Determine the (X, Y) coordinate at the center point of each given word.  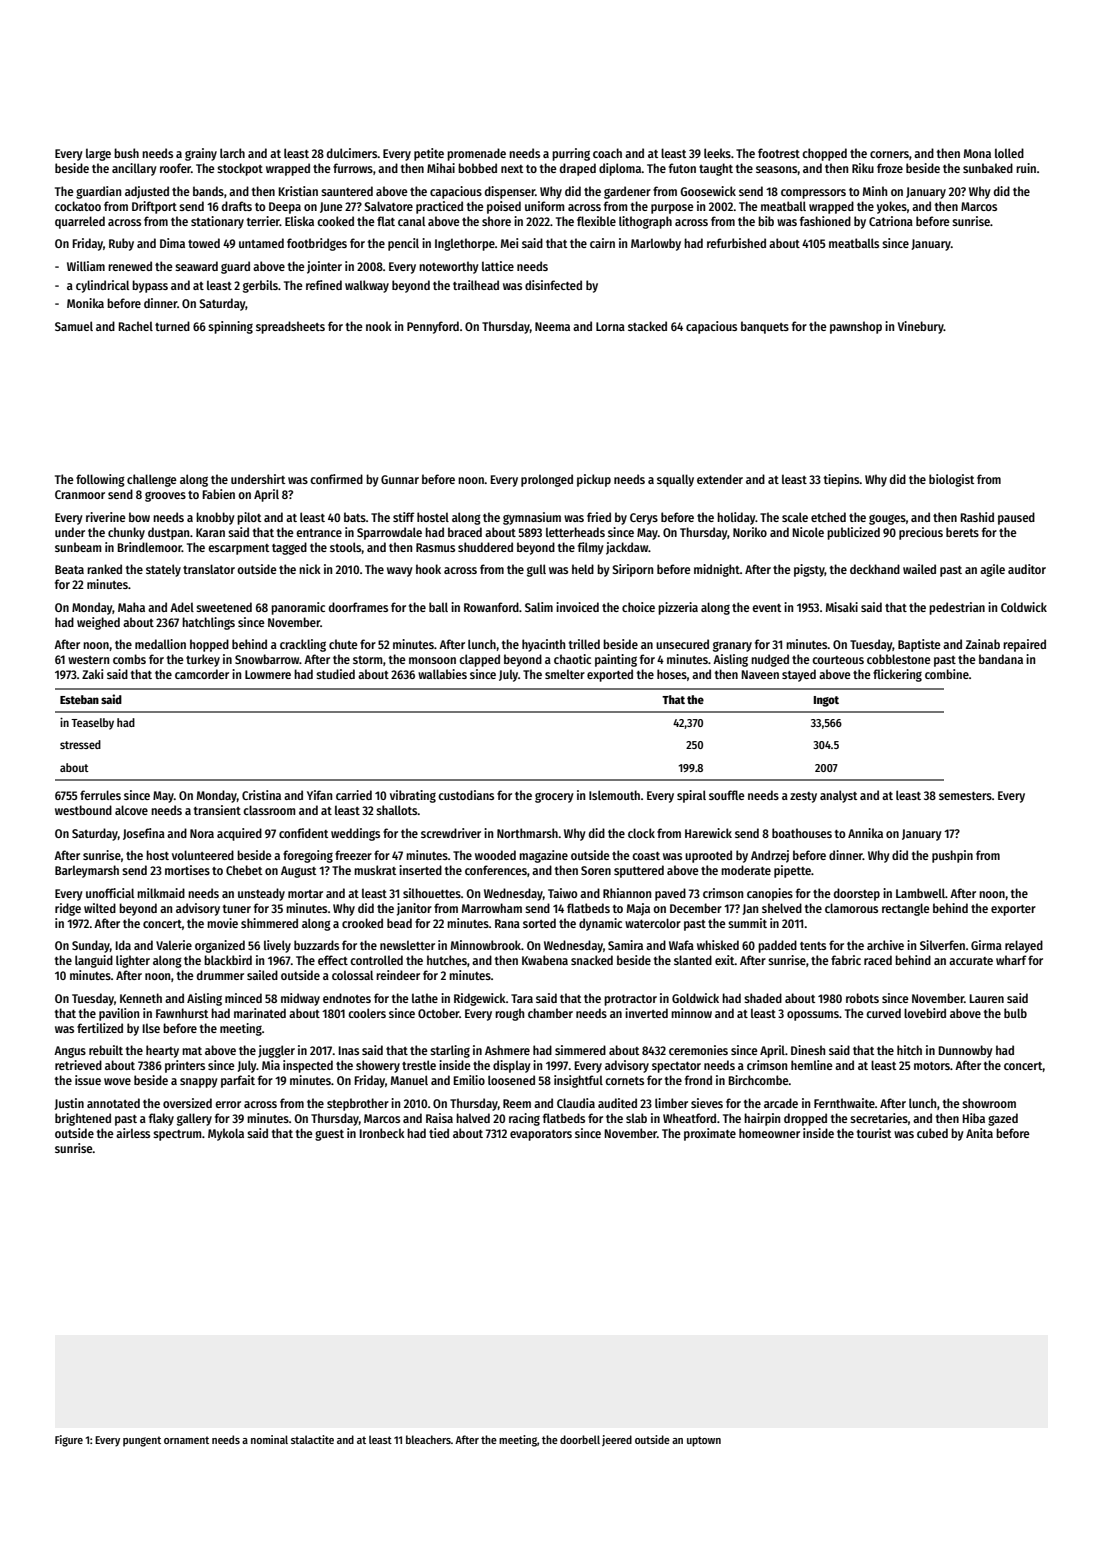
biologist (951, 480)
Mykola (226, 1134)
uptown (704, 1441)
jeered (617, 1440)
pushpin (952, 856)
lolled (1009, 153)
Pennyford (433, 327)
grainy (201, 154)
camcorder (202, 674)
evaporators (541, 1135)
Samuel (74, 326)
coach (607, 153)
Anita (979, 1133)
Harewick (708, 833)
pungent (142, 1441)
